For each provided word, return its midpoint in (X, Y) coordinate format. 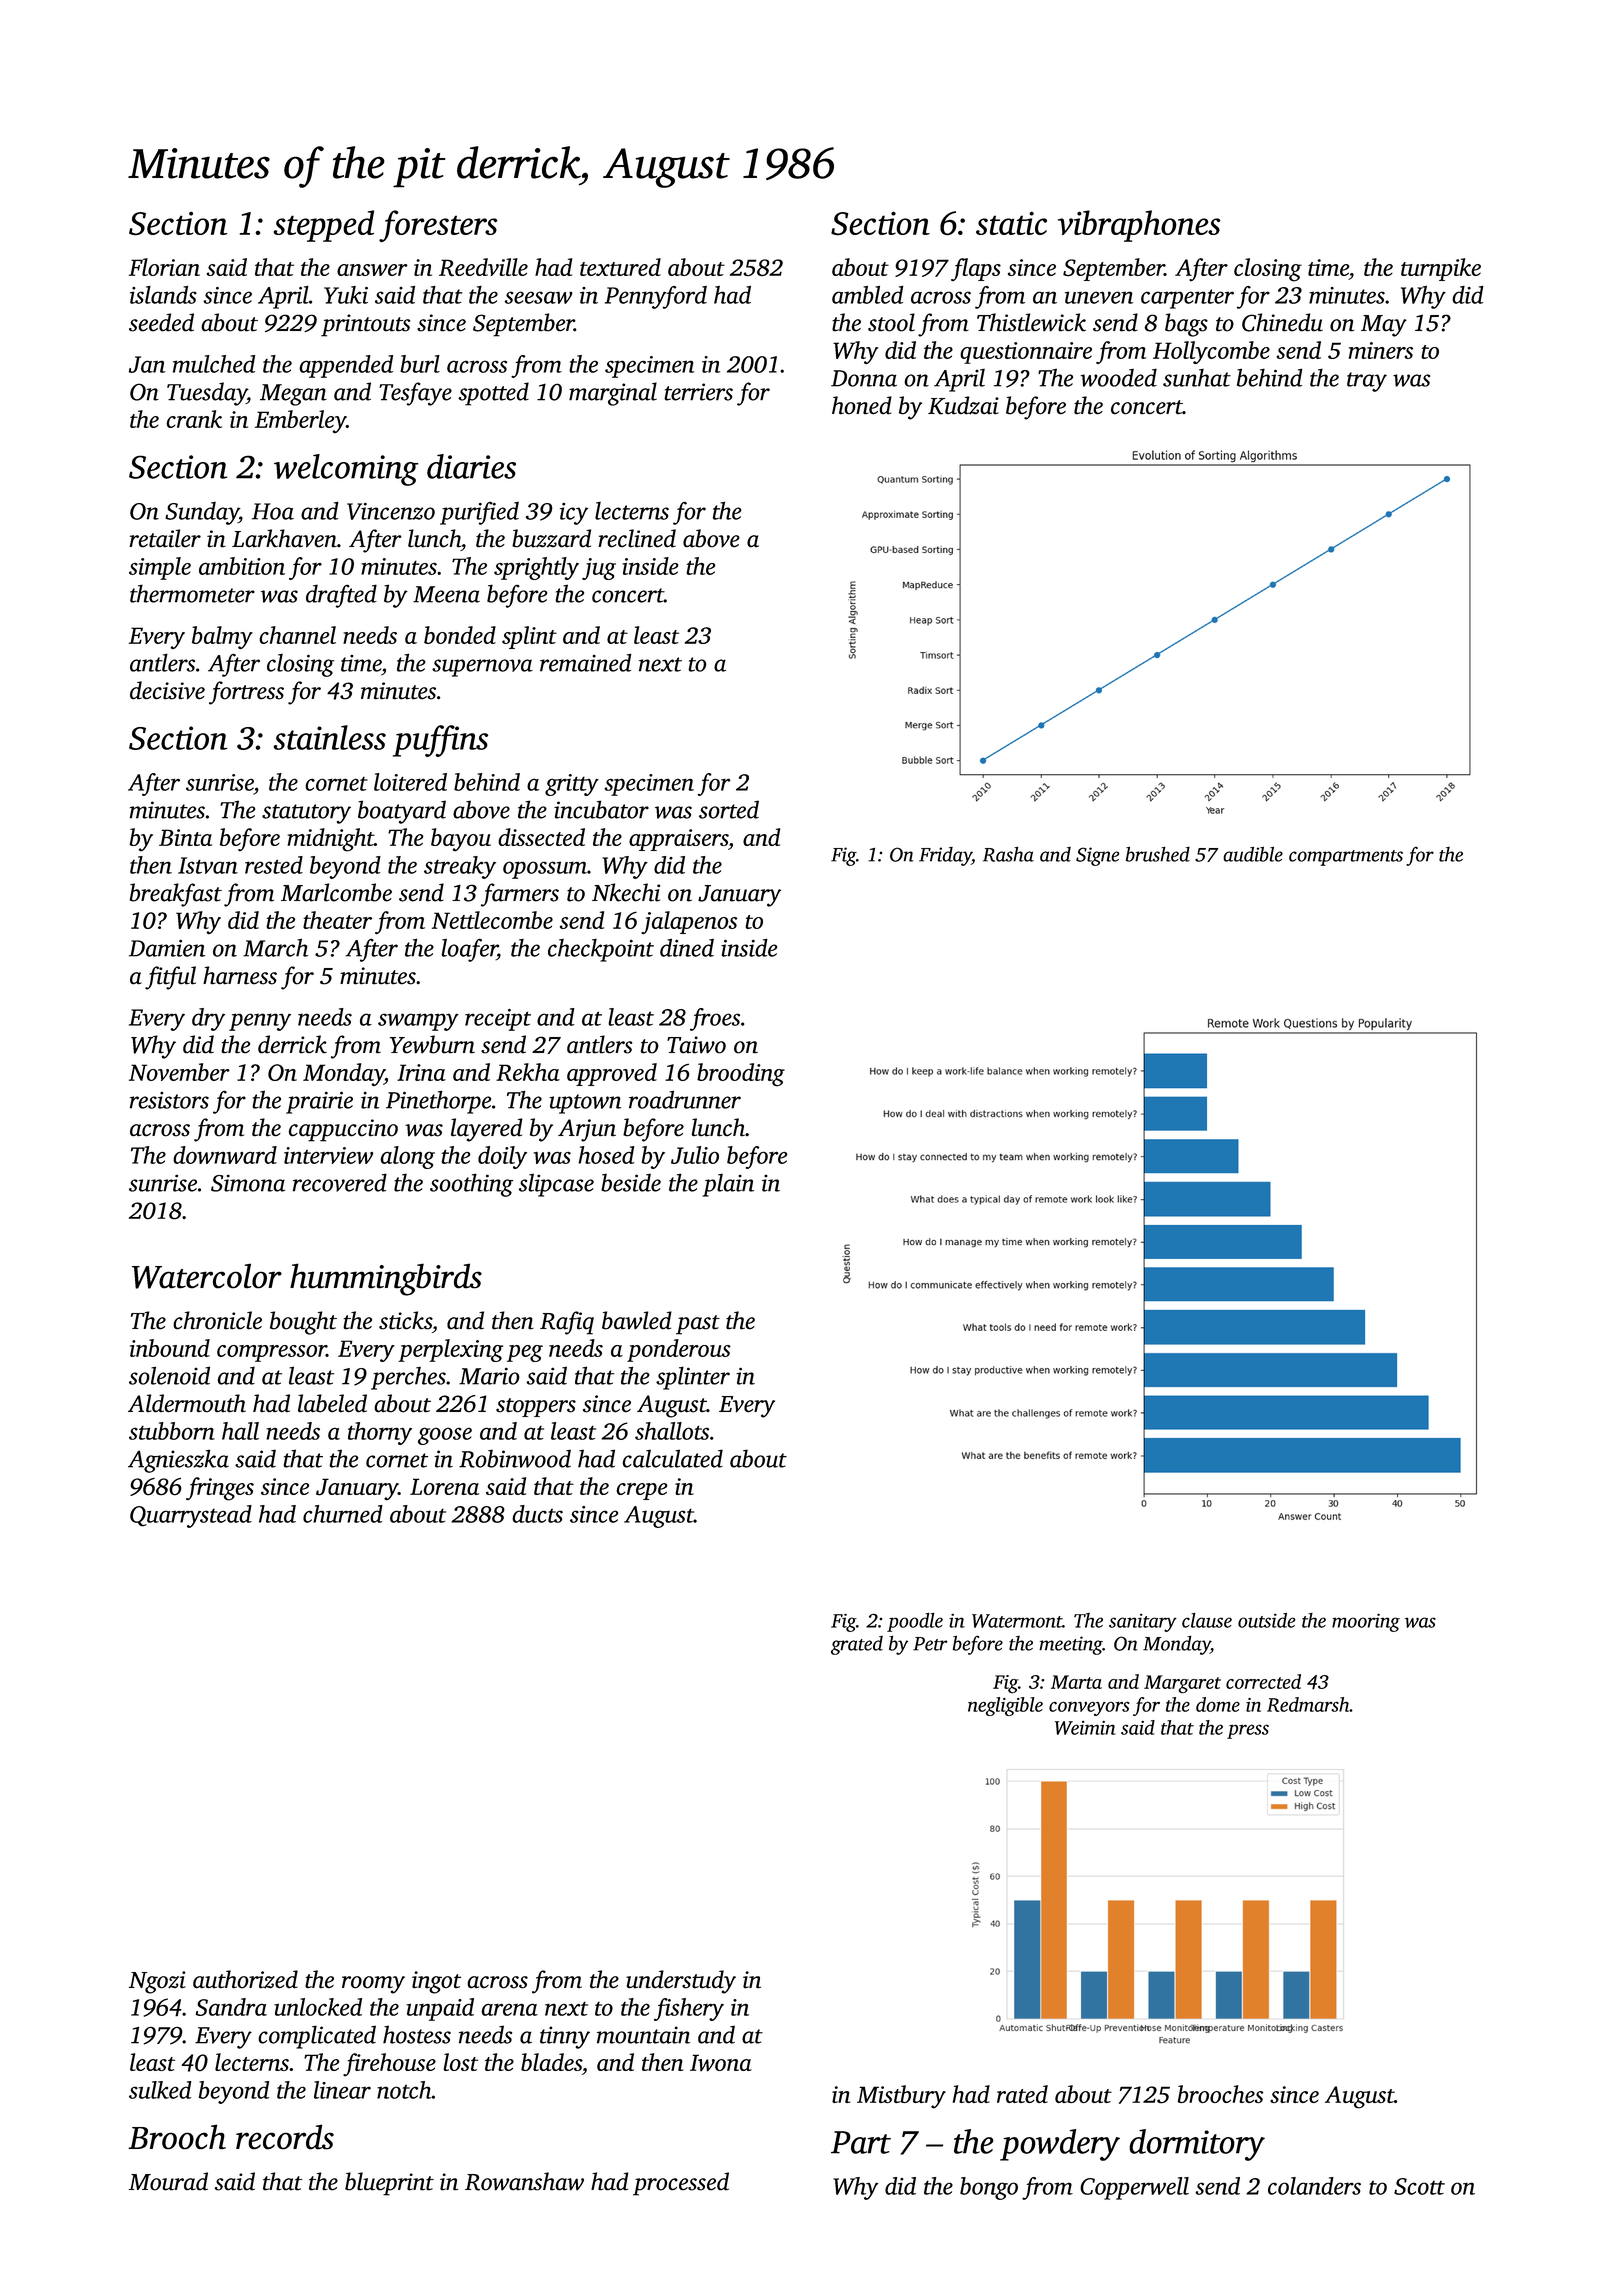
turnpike (1441, 269)
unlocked (318, 2007)
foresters (438, 226)
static (1011, 223)
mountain (643, 2035)
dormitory (1197, 2145)
